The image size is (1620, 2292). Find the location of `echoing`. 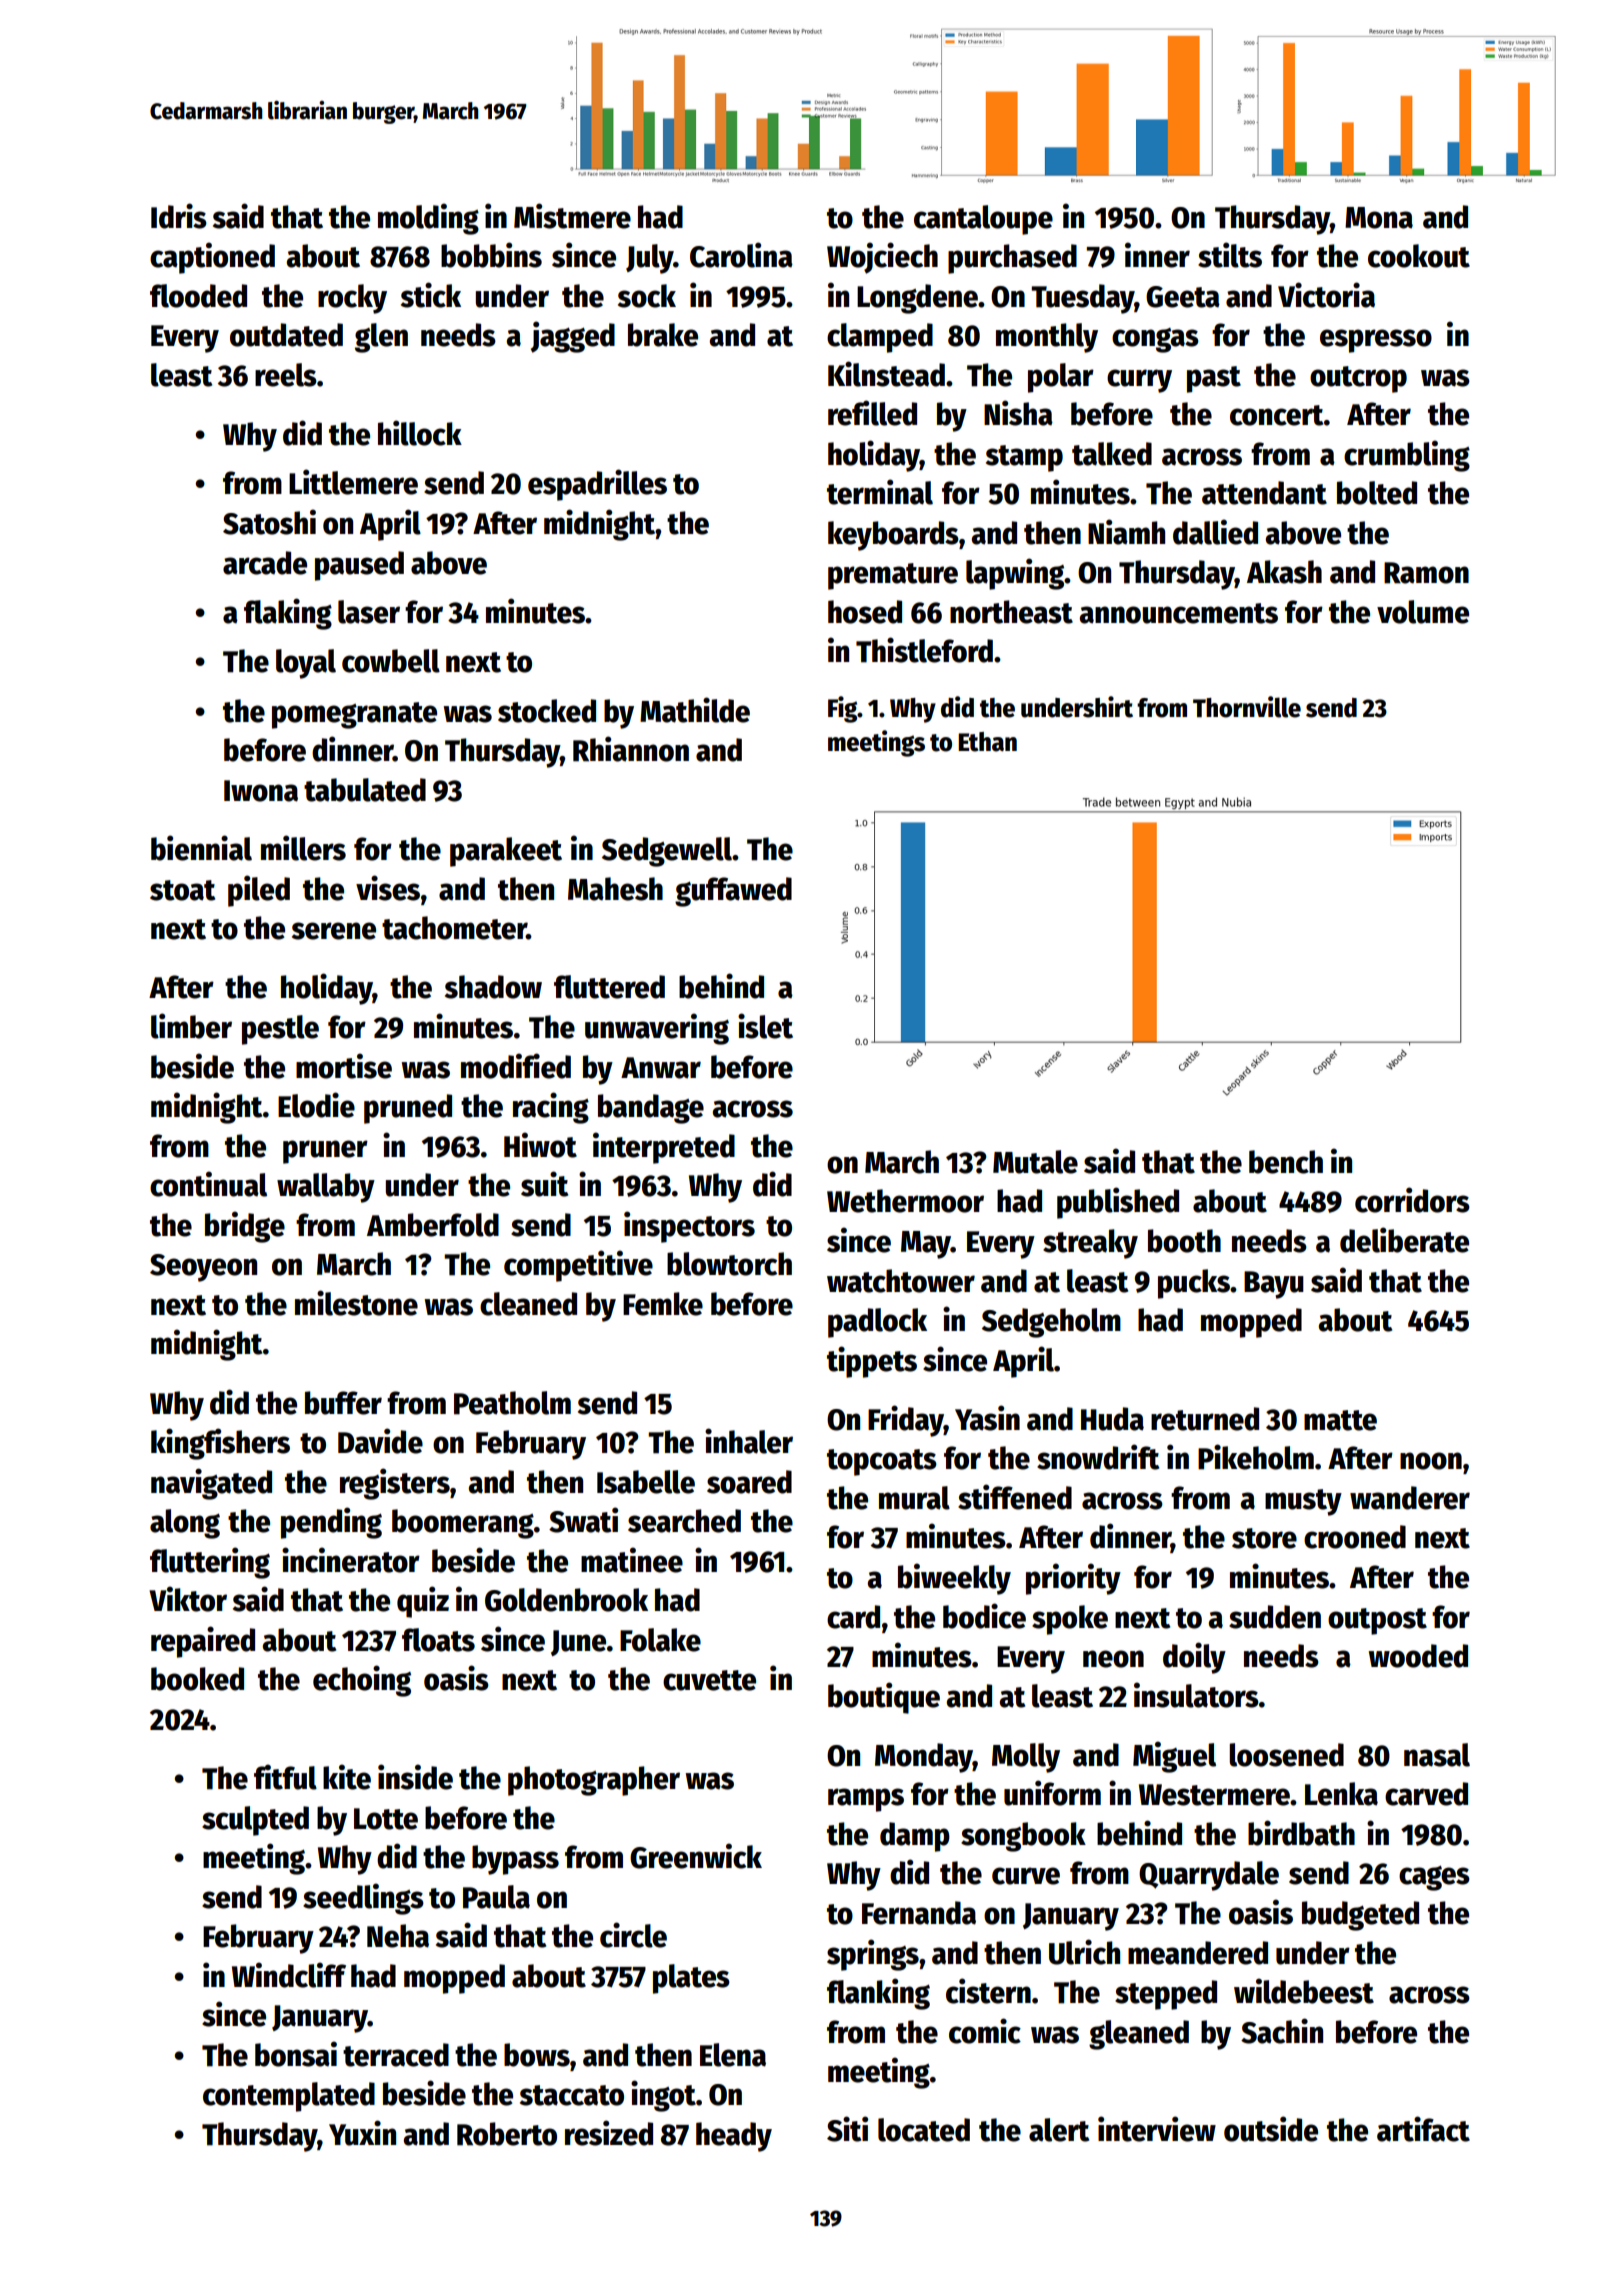

echoing is located at coordinates (362, 1681).
